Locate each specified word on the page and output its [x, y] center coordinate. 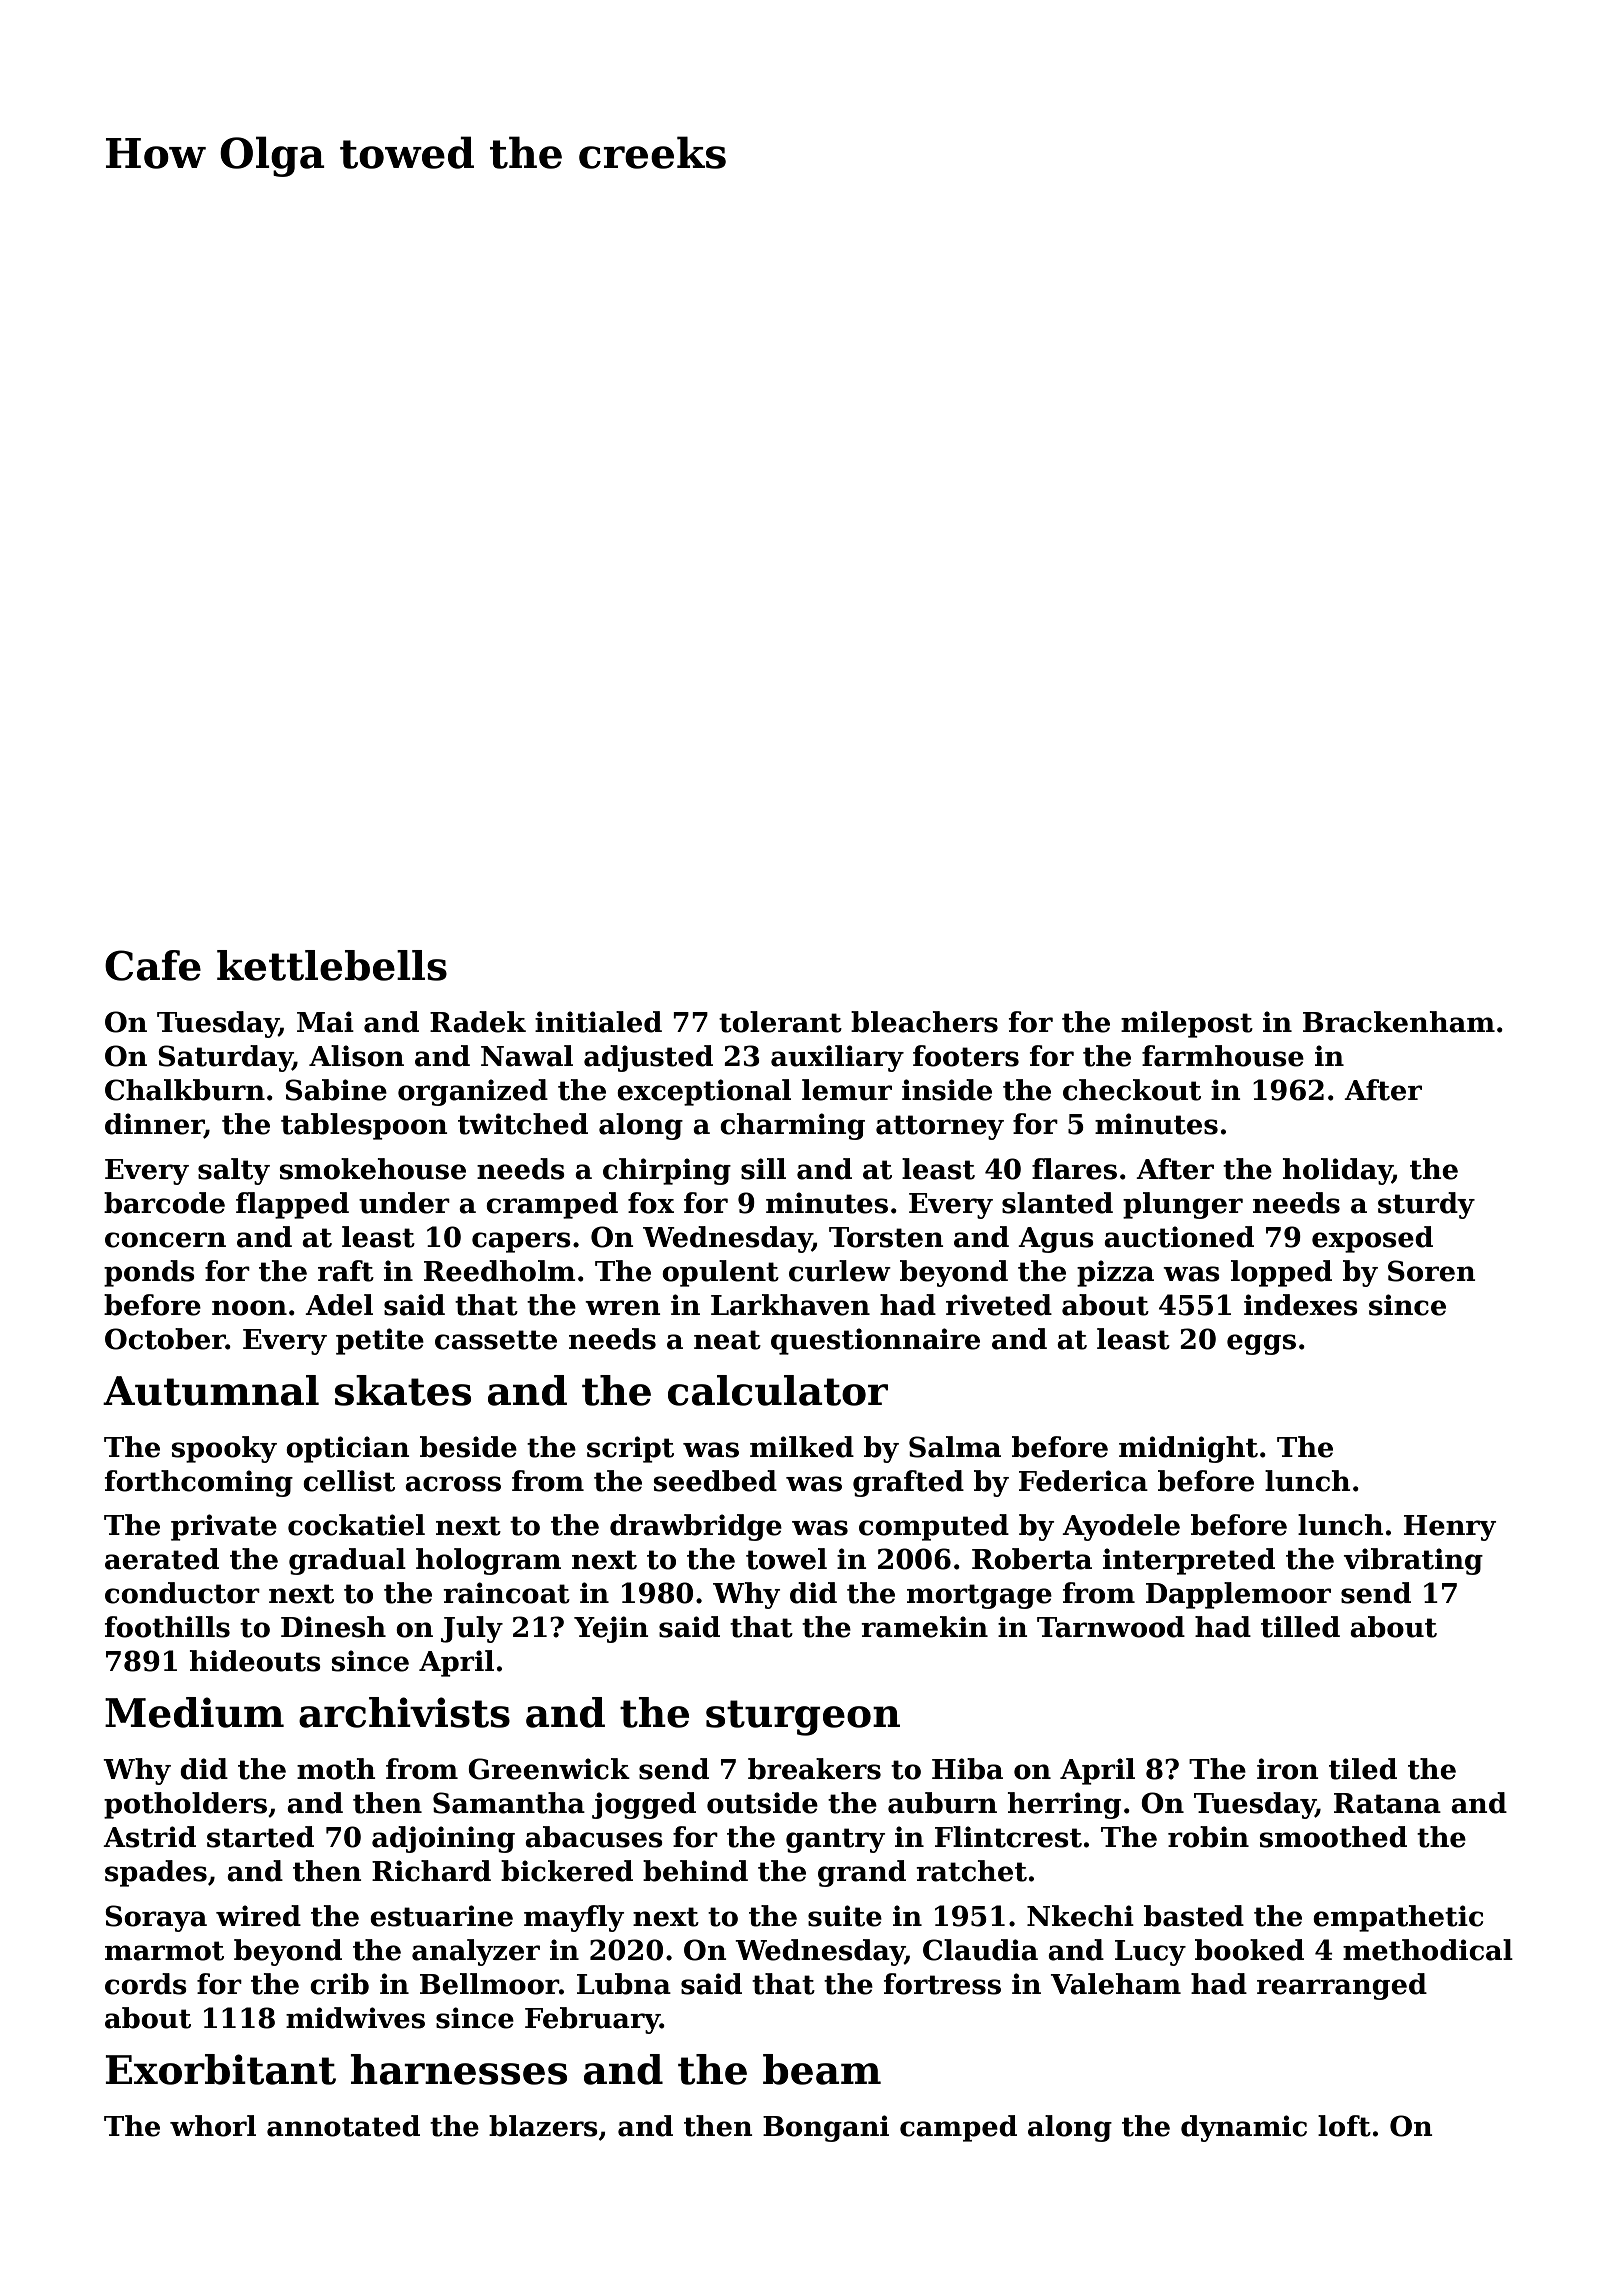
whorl [213, 2126]
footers [966, 1056]
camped [958, 2128]
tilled [1300, 1627]
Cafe [153, 965]
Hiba [967, 1769]
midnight [1188, 1449]
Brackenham [1399, 1022]
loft [1344, 2126]
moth [336, 1769]
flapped [292, 1205]
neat [727, 1340]
